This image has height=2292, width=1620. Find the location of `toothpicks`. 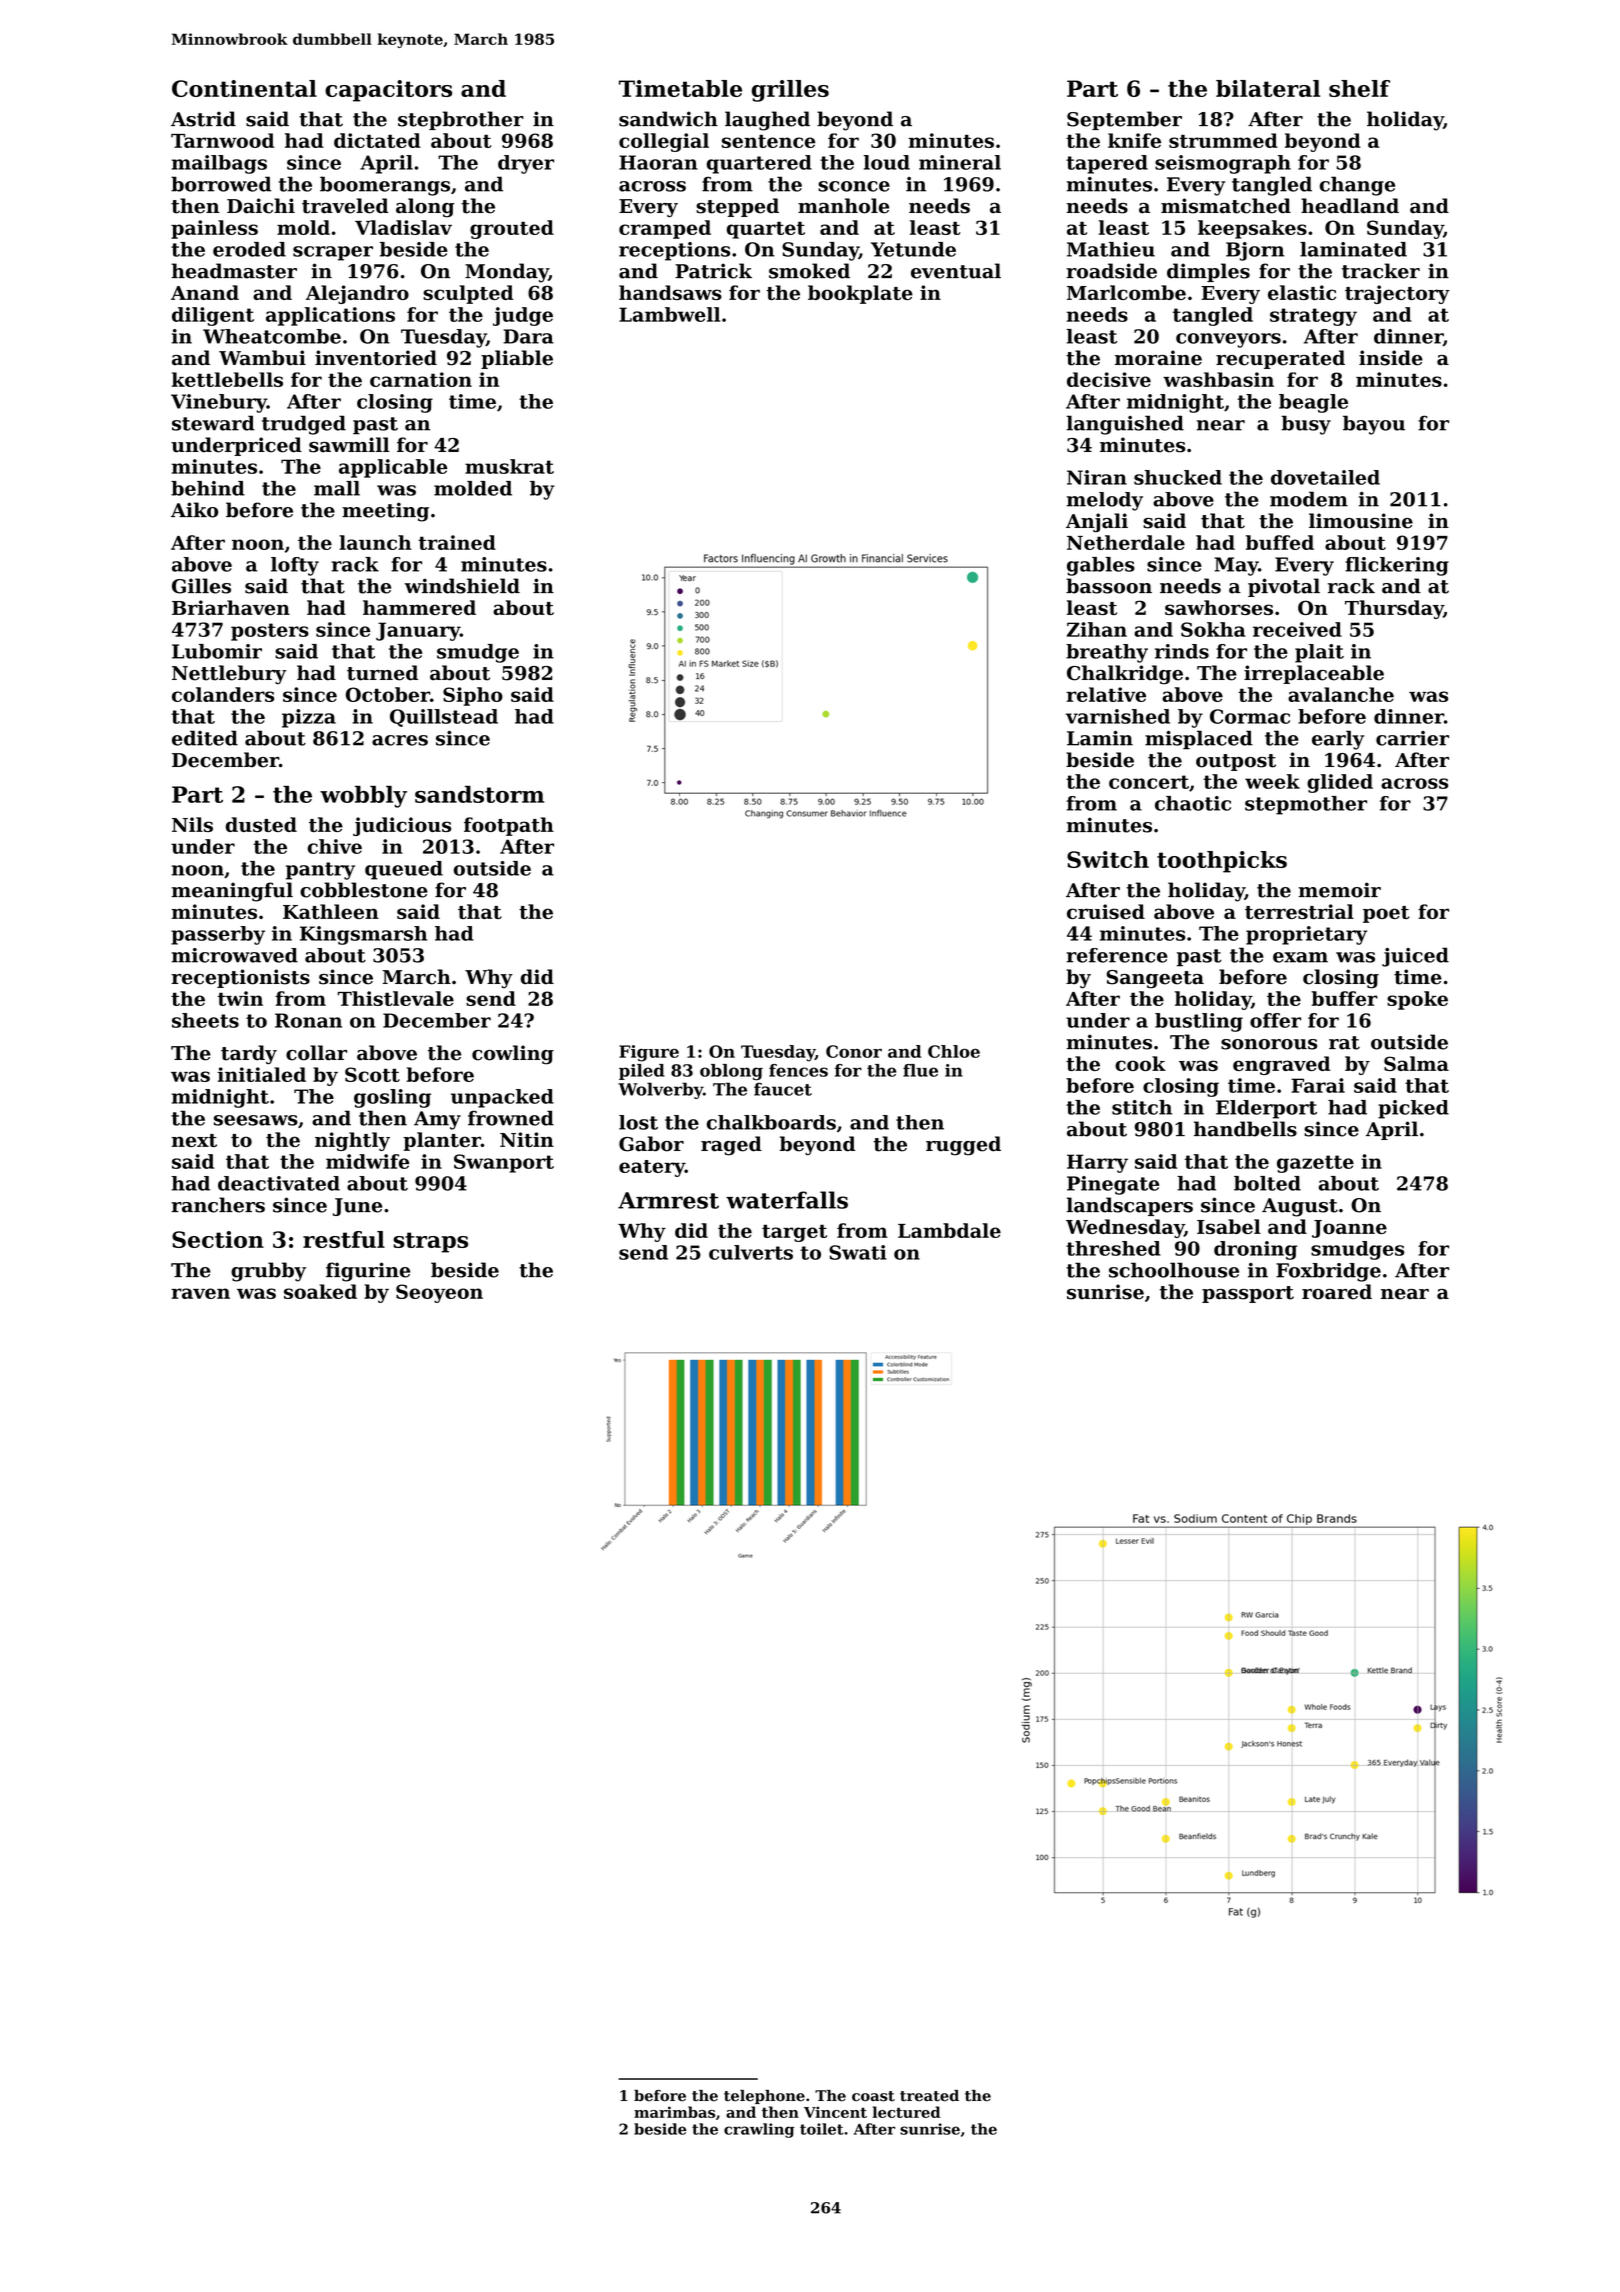

toothpicks is located at coordinates (1222, 862).
